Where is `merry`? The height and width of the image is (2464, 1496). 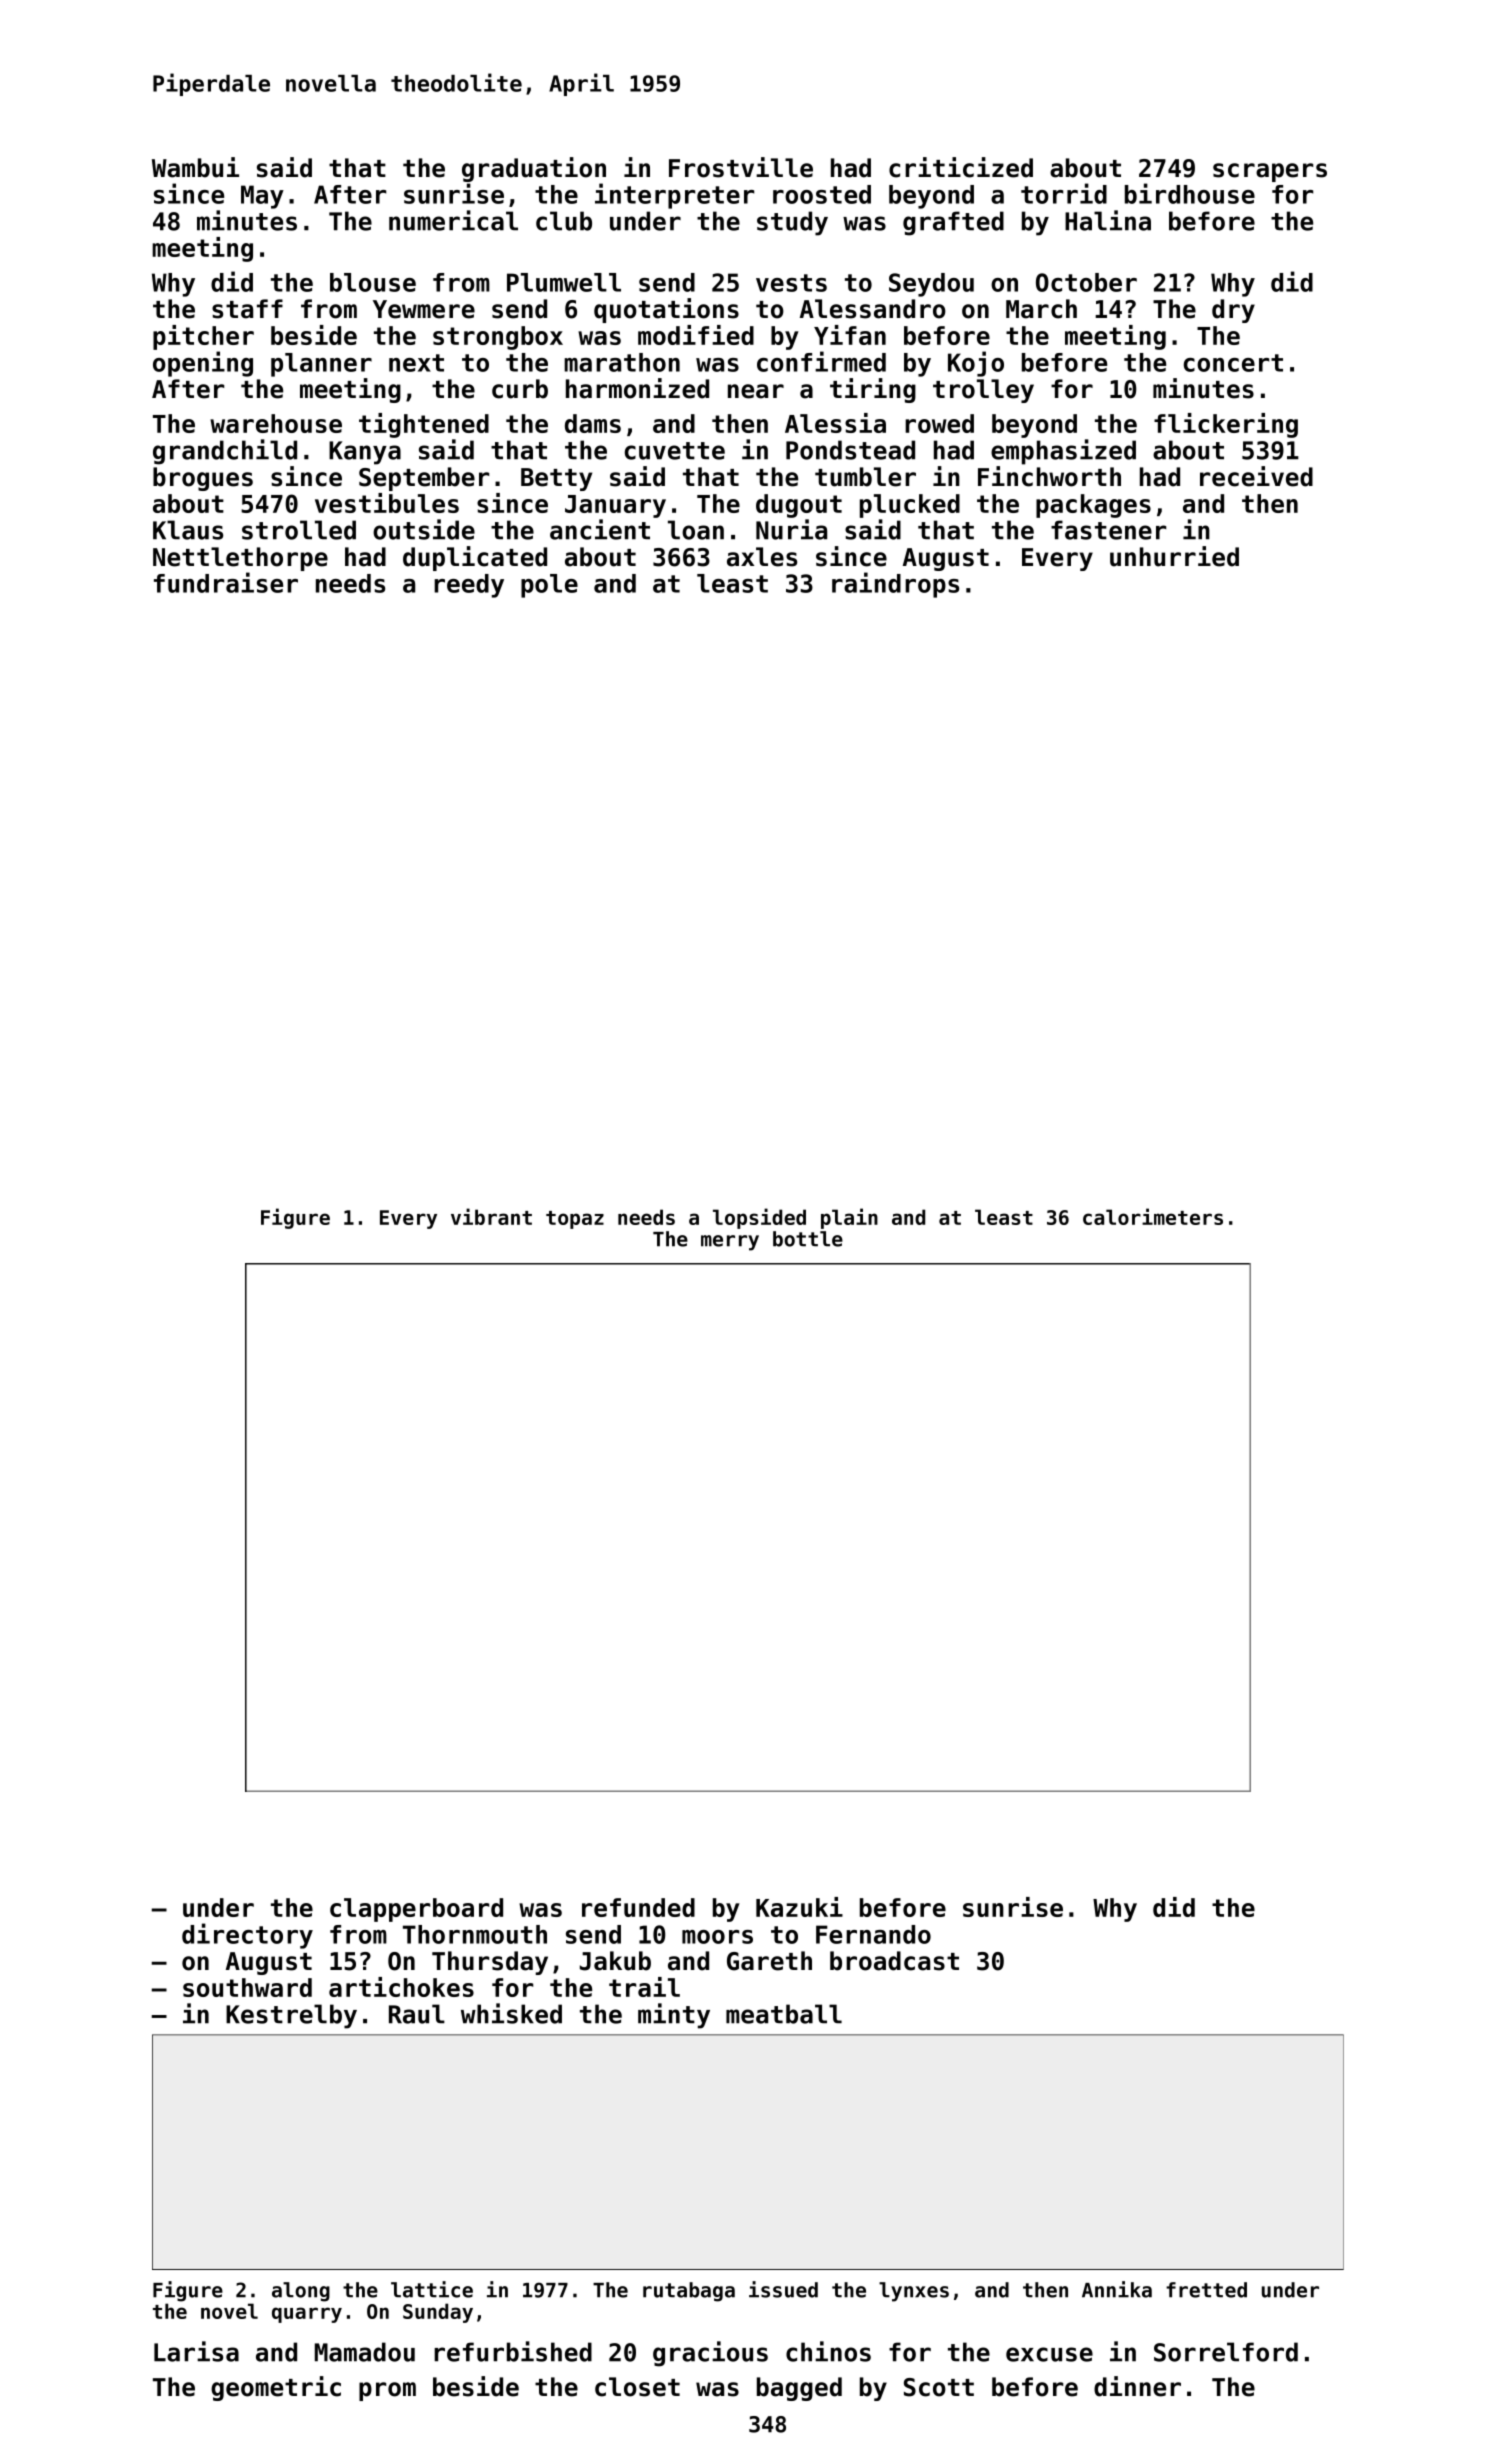
merry is located at coordinates (730, 1243).
